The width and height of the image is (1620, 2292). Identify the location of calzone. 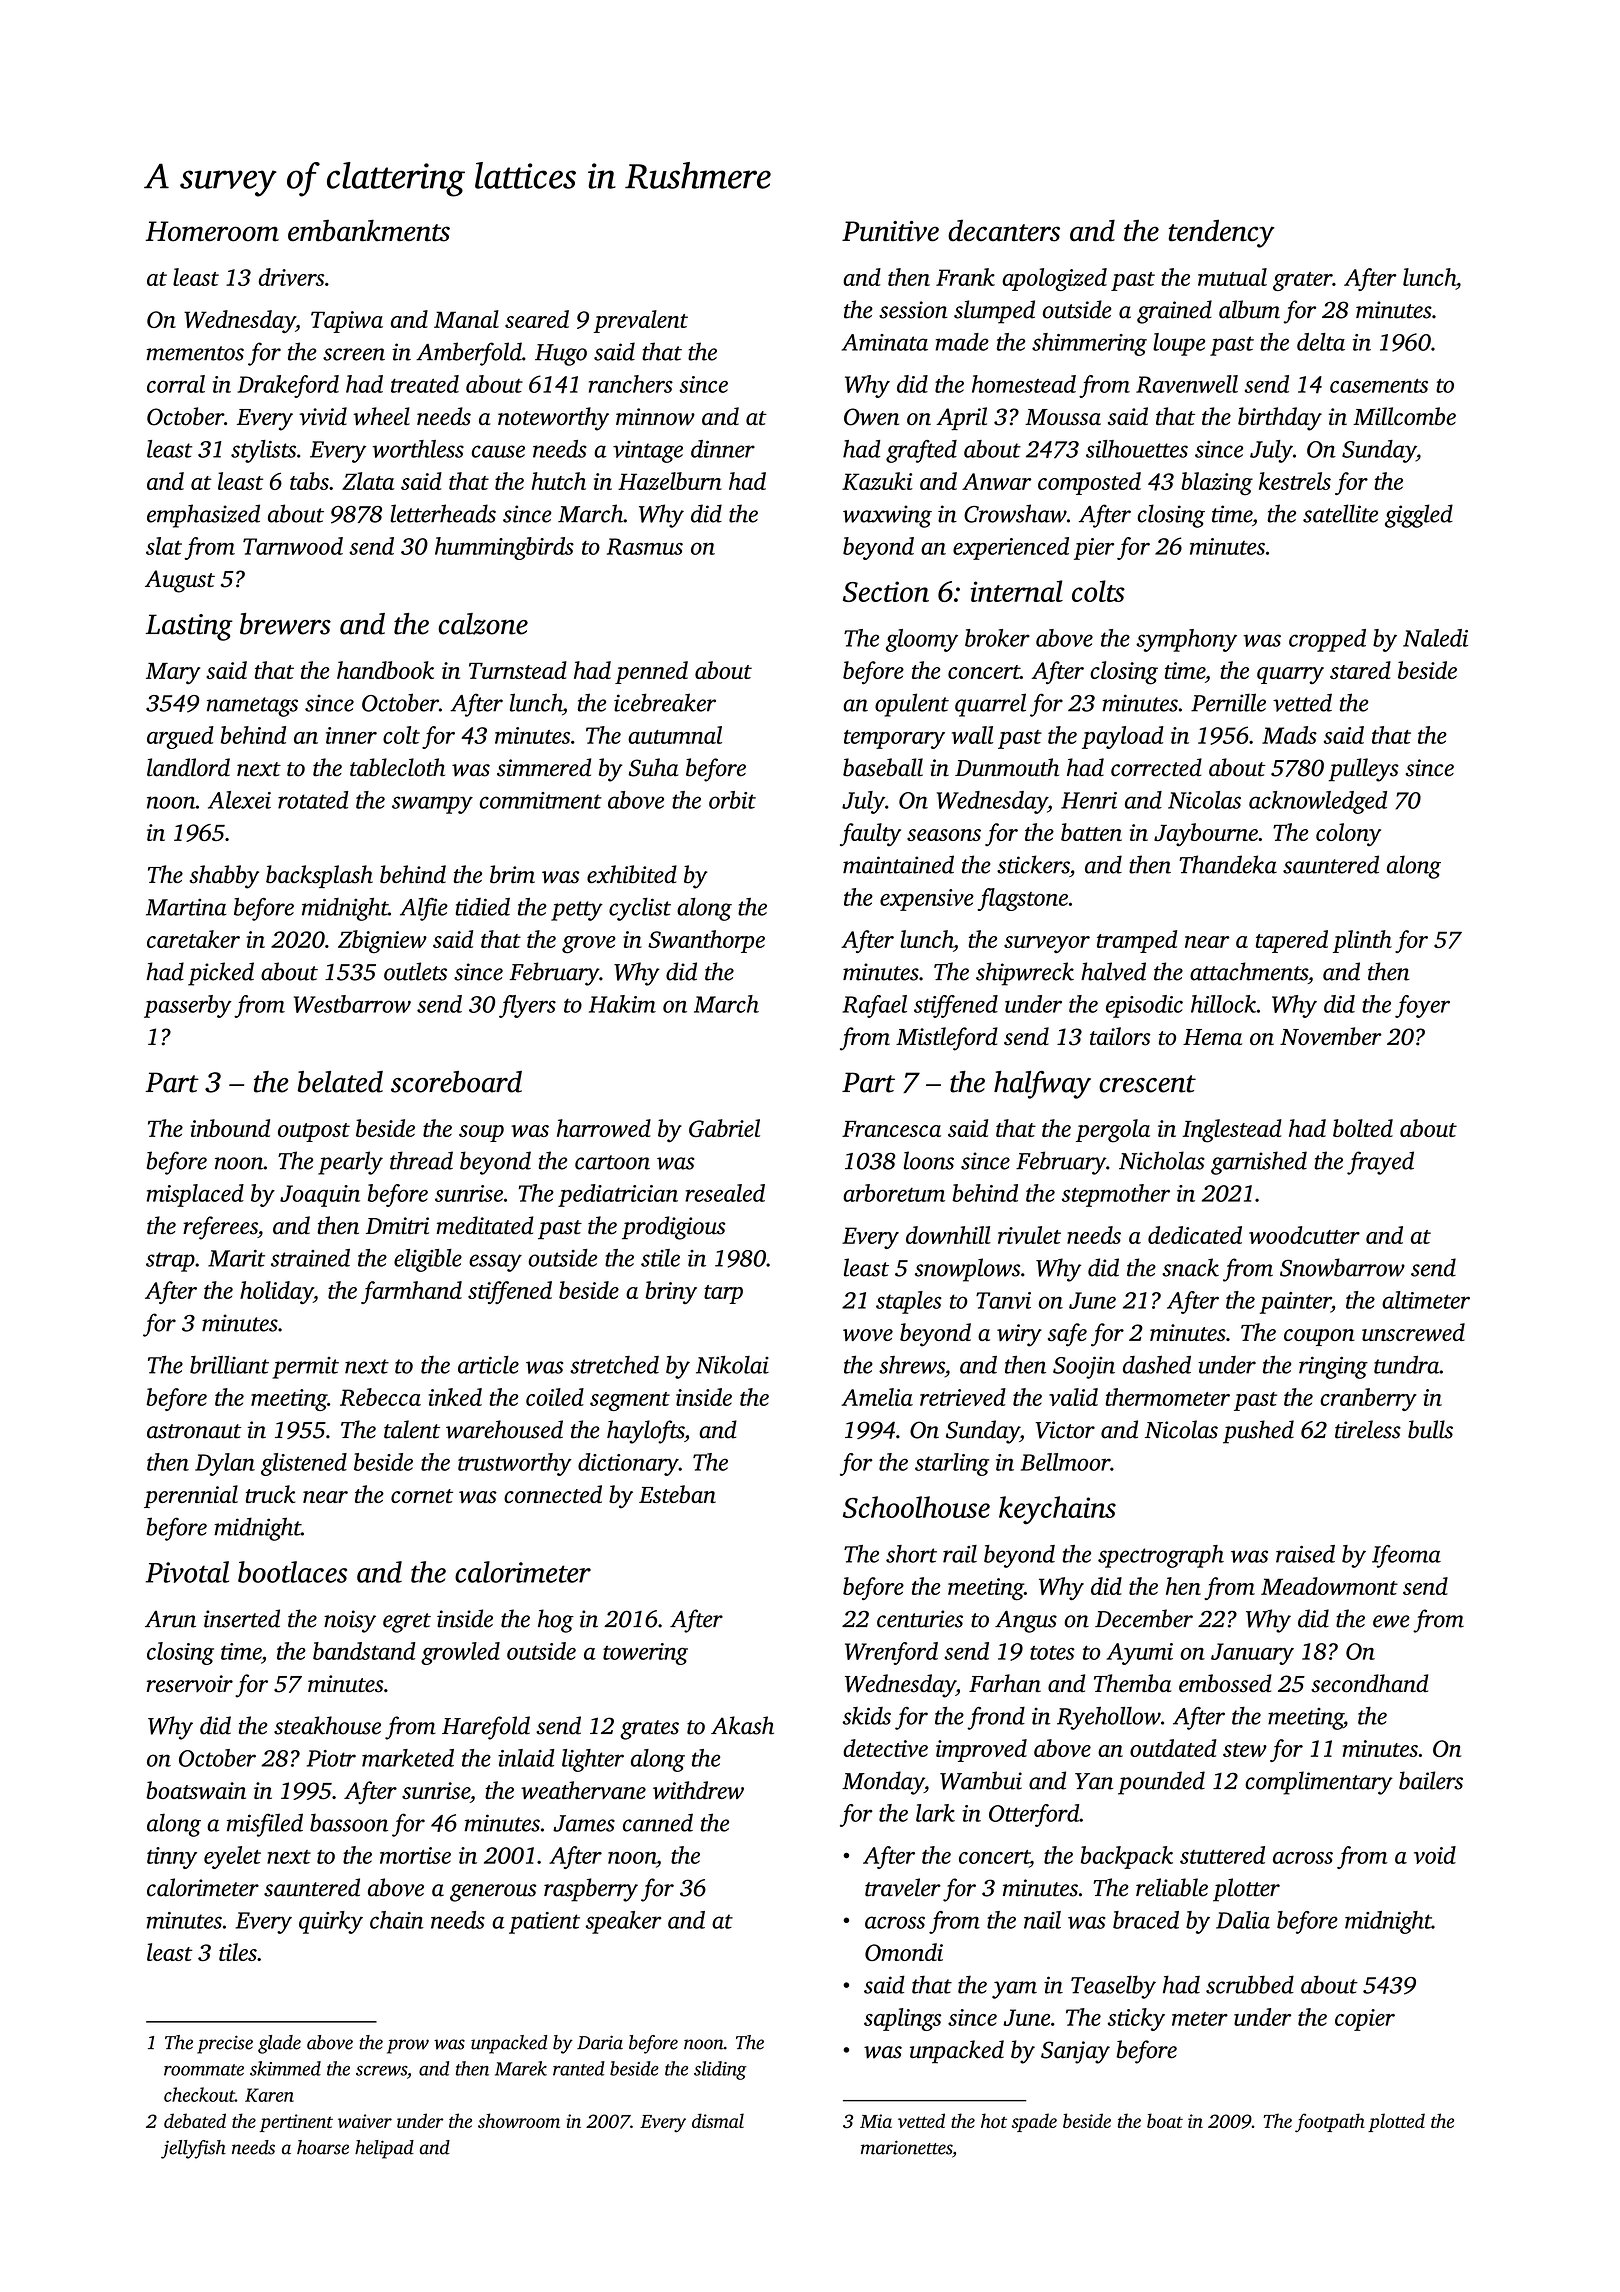
(483, 624).
